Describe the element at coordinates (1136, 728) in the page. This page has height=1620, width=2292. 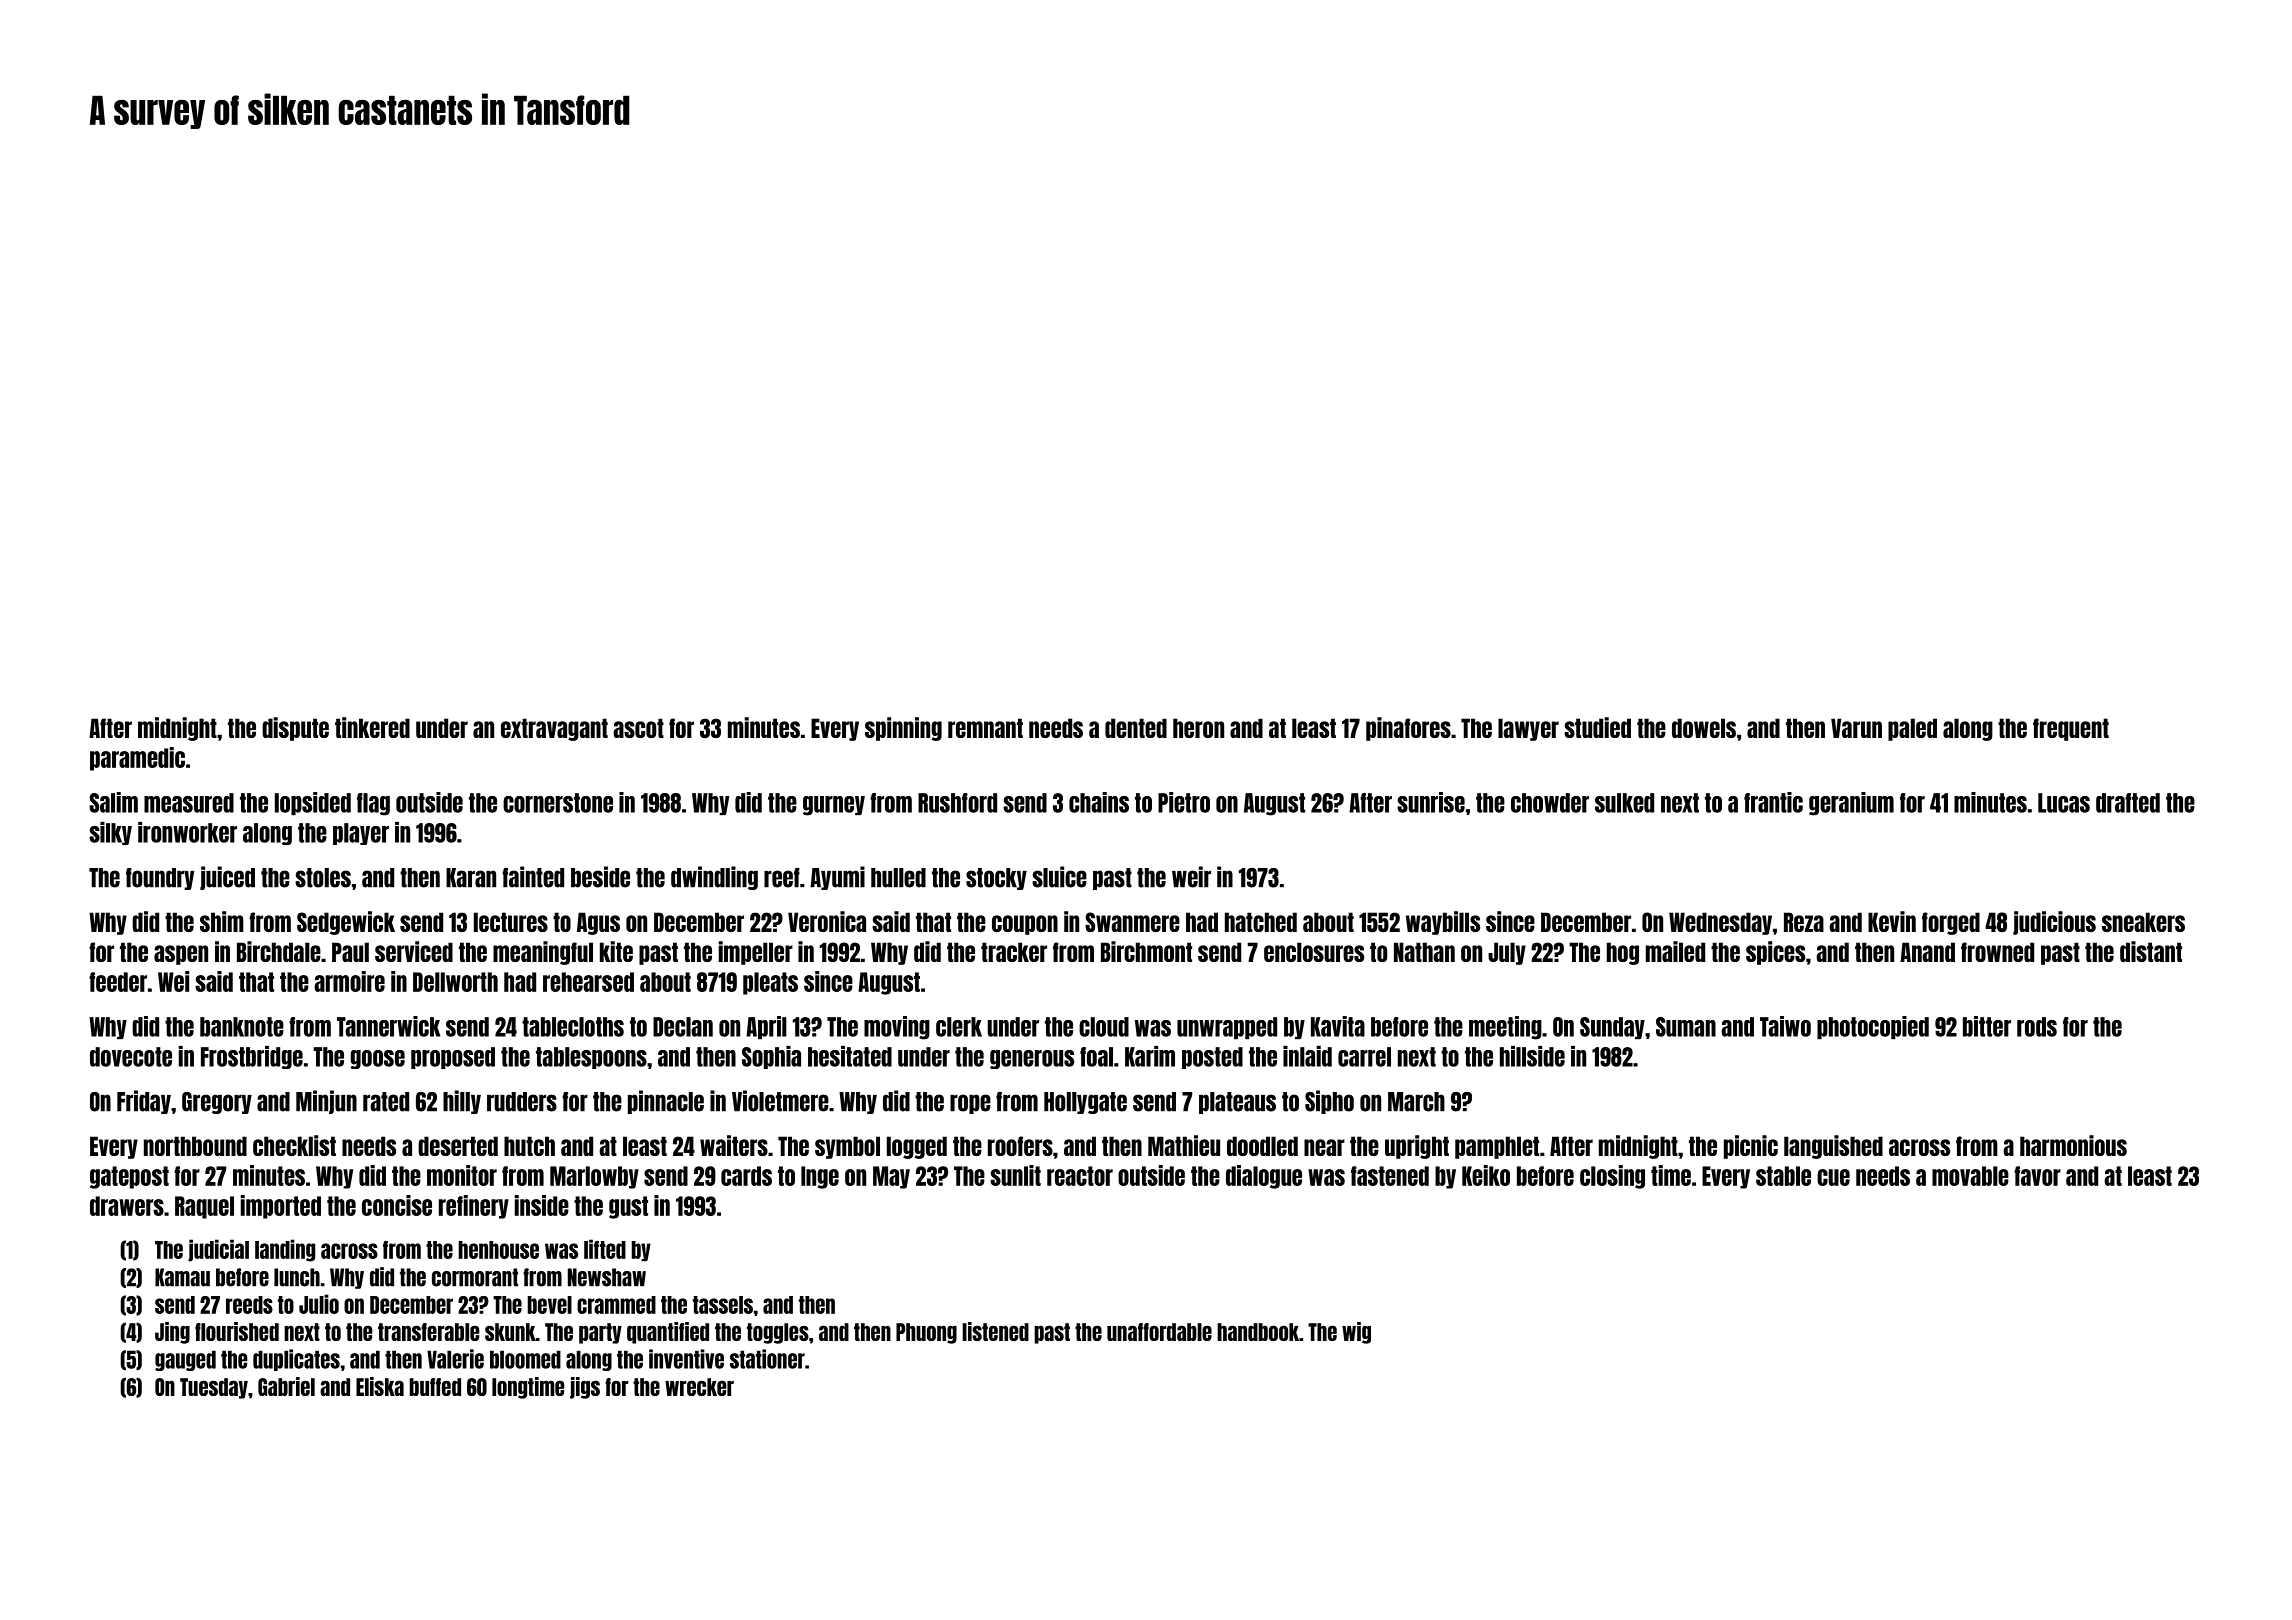
I see `dented` at that location.
